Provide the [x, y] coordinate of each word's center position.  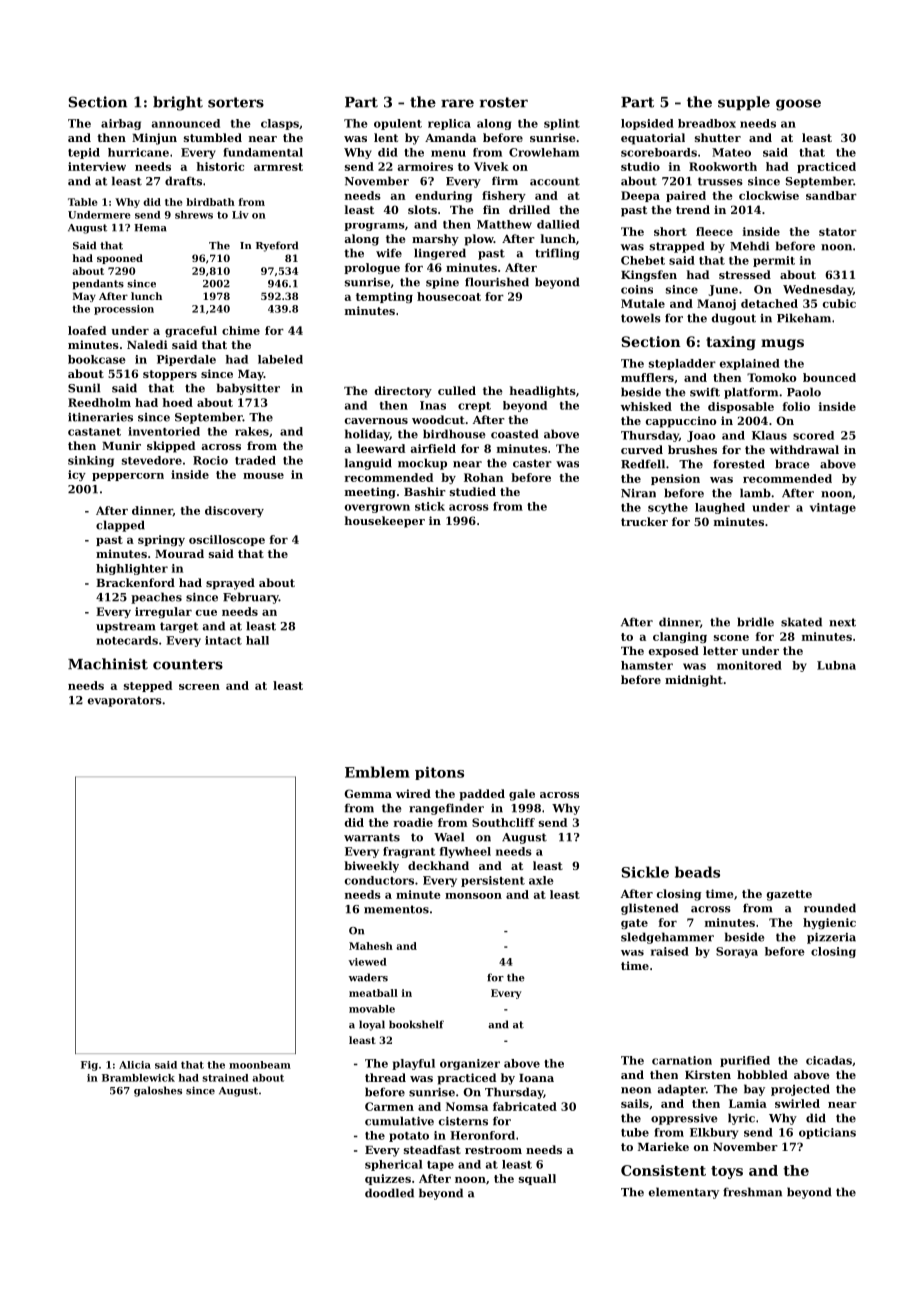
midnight [694, 681]
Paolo [804, 392]
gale [522, 795]
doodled [389, 1193]
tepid [84, 153]
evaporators [125, 701]
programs [374, 227]
